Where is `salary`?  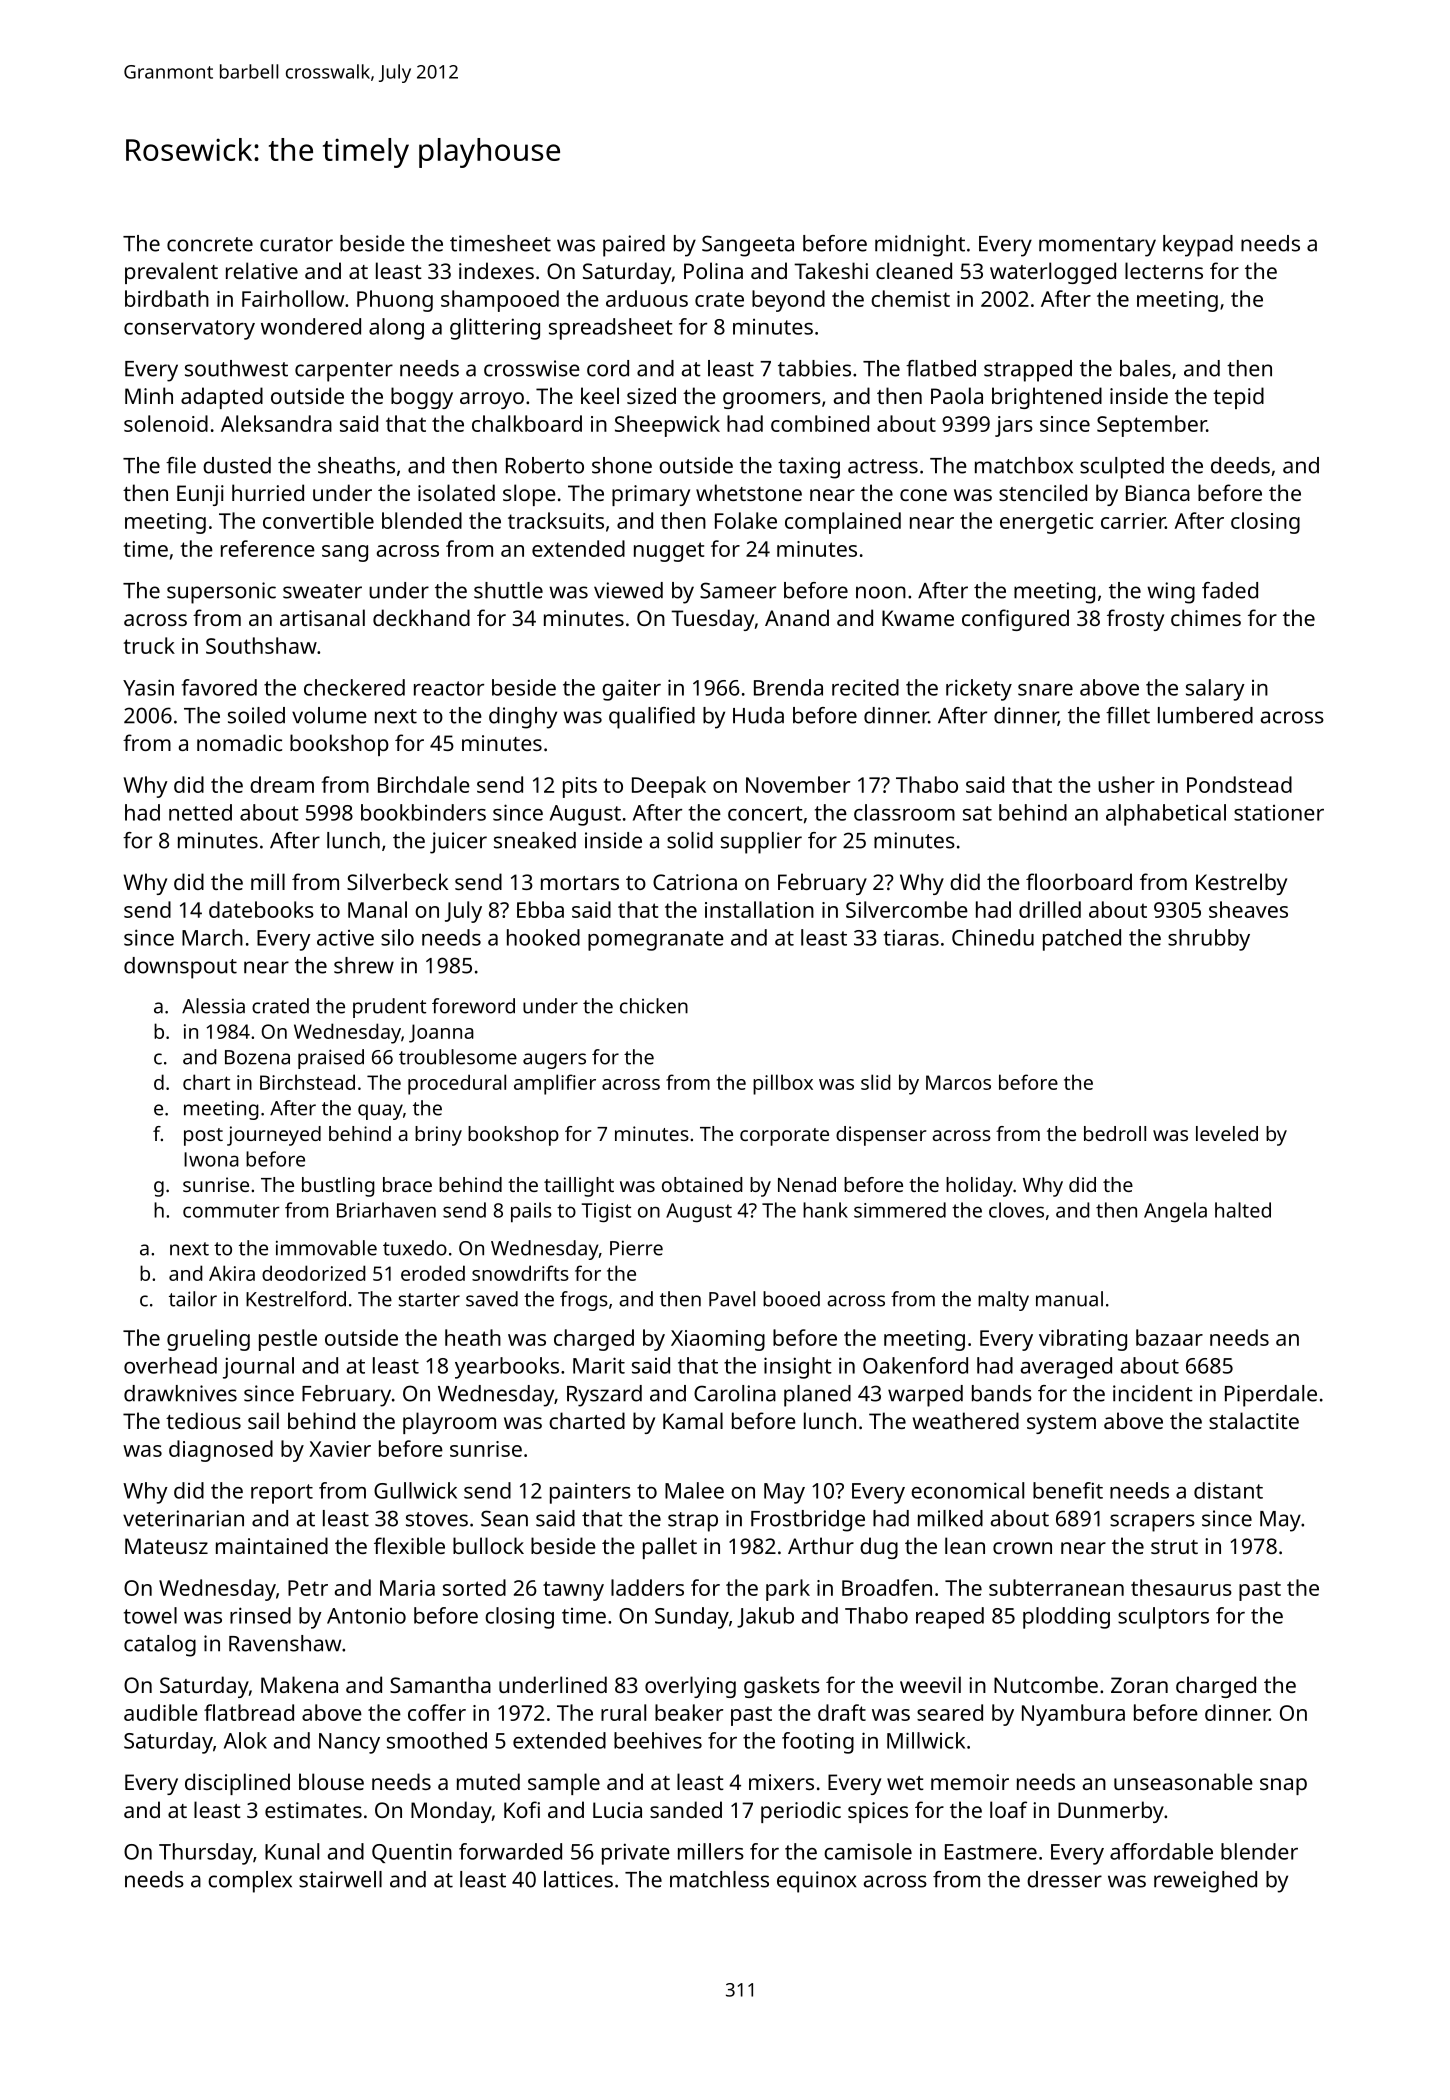
salary is located at coordinates (1215, 690).
